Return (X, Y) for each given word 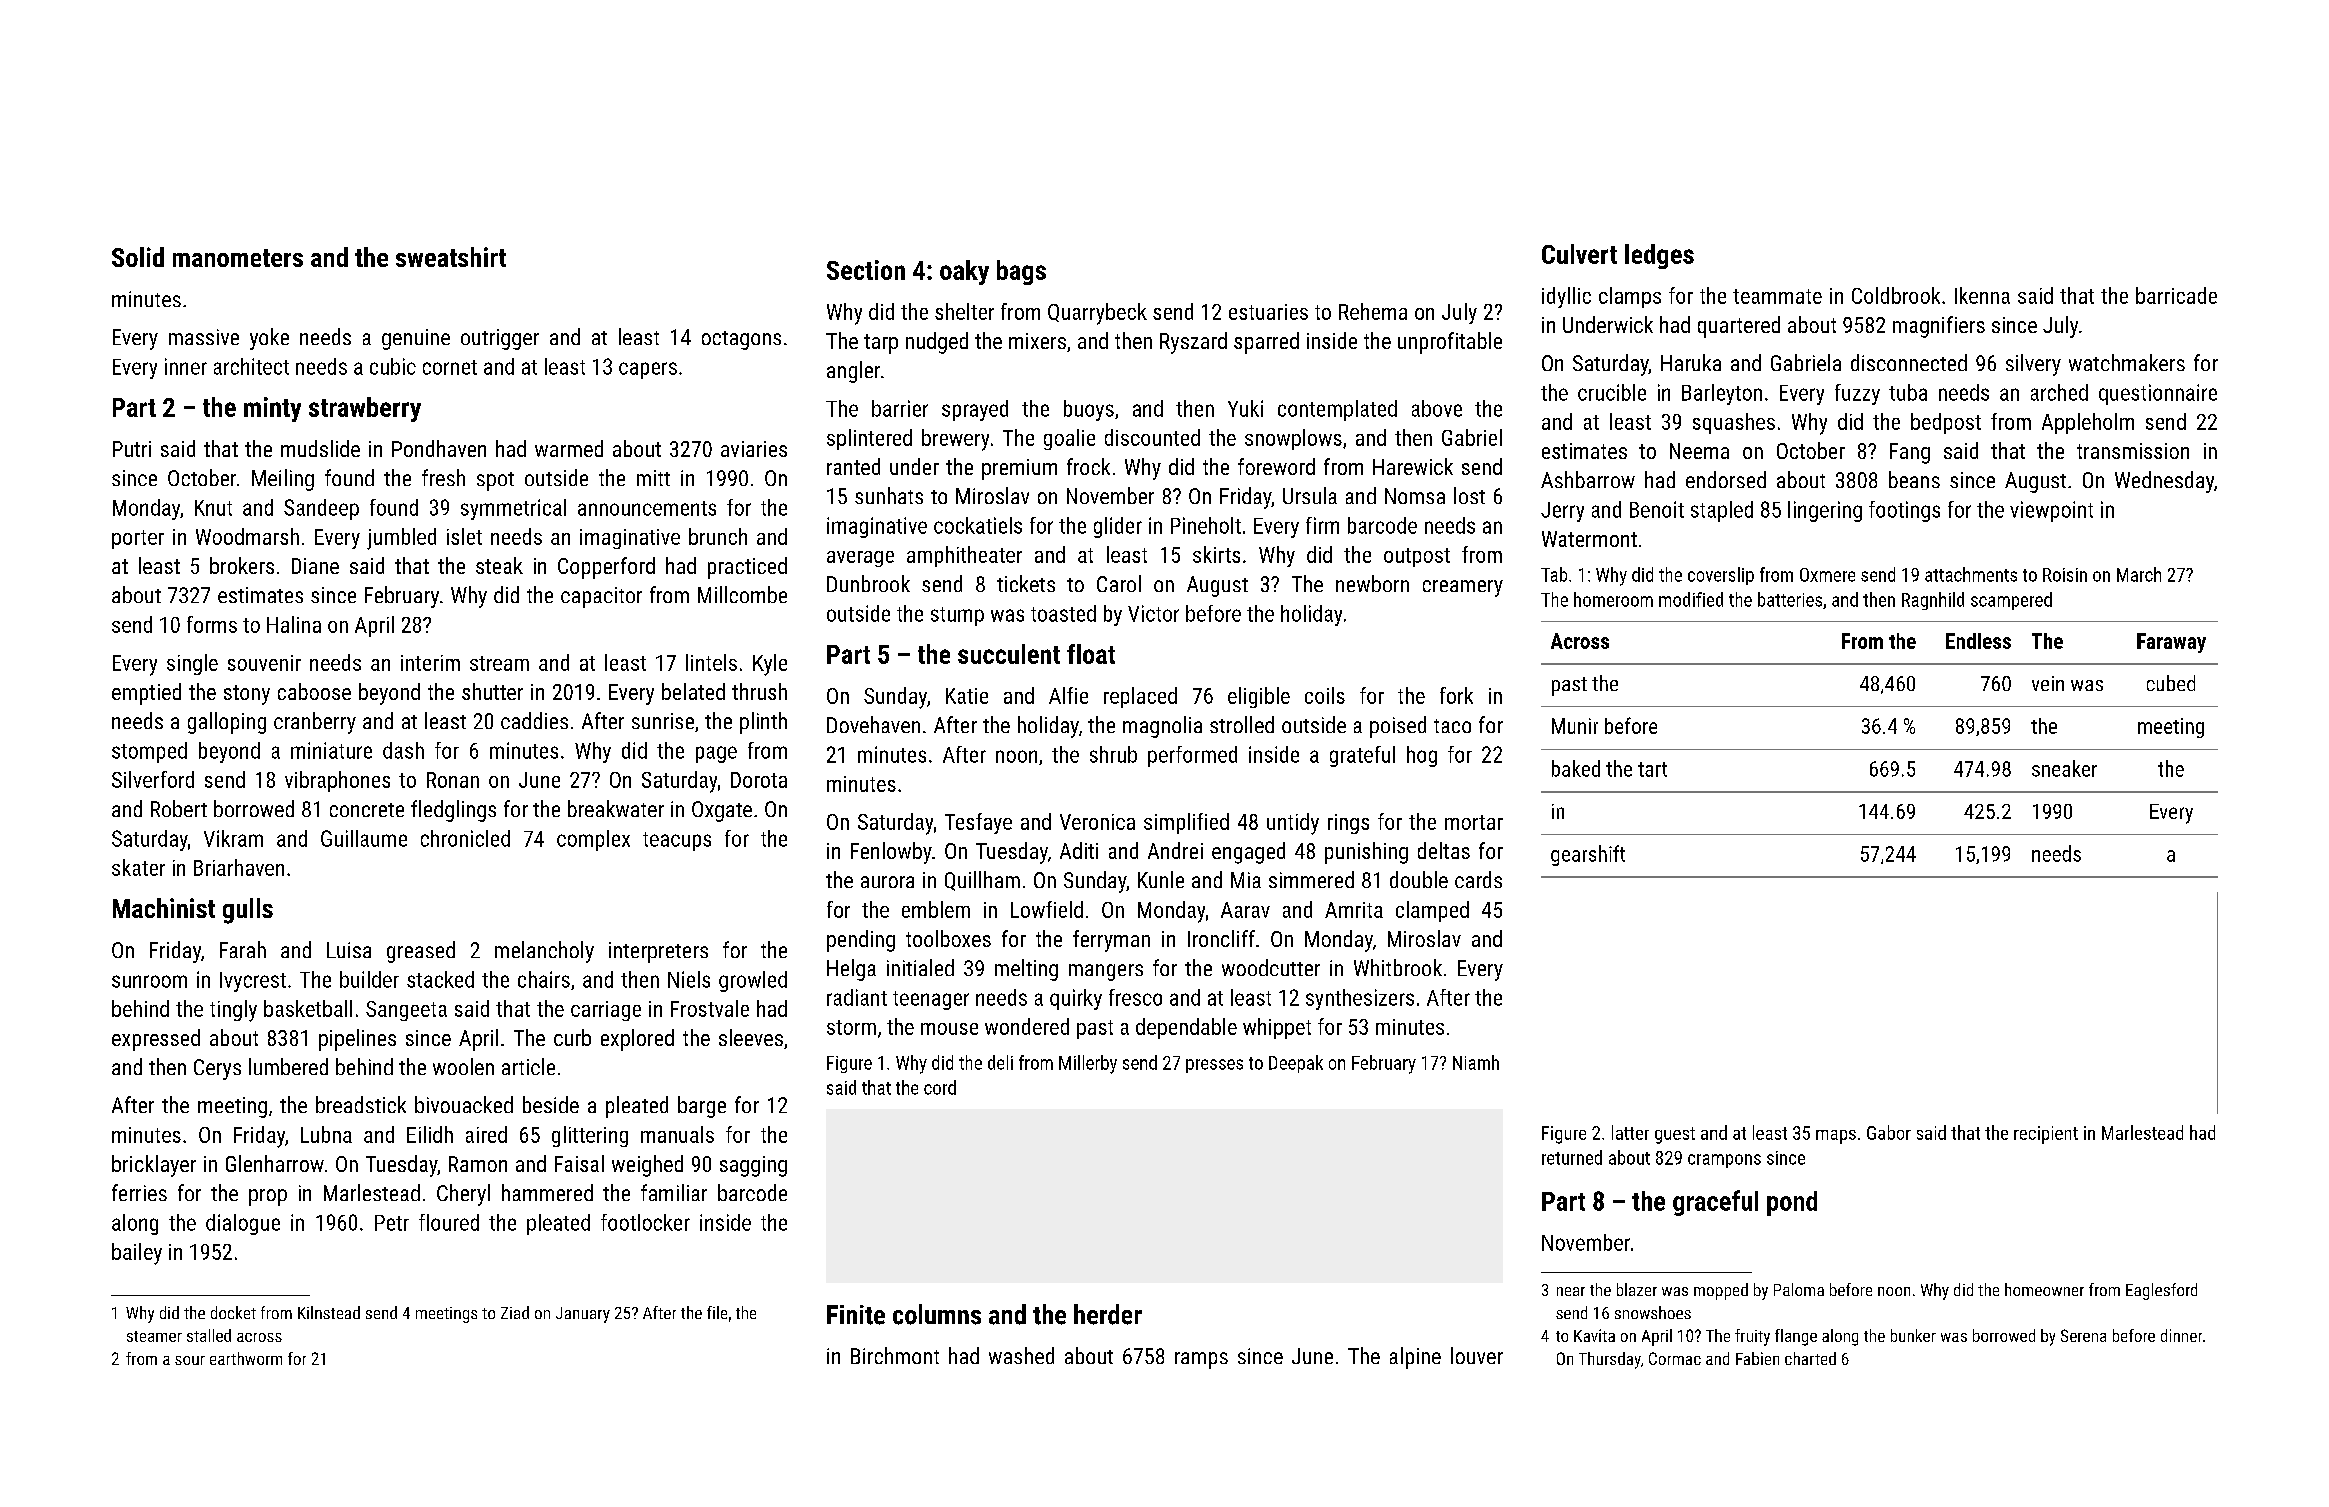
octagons (741, 340)
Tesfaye (978, 823)
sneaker (2064, 768)
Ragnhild (1933, 601)
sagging (753, 1166)
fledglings (453, 811)
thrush (759, 691)
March (2139, 574)
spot (495, 481)
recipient (2046, 1135)
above (1437, 408)
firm (1322, 525)
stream (499, 663)
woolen (463, 1066)
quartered (1739, 327)
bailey (137, 1254)
